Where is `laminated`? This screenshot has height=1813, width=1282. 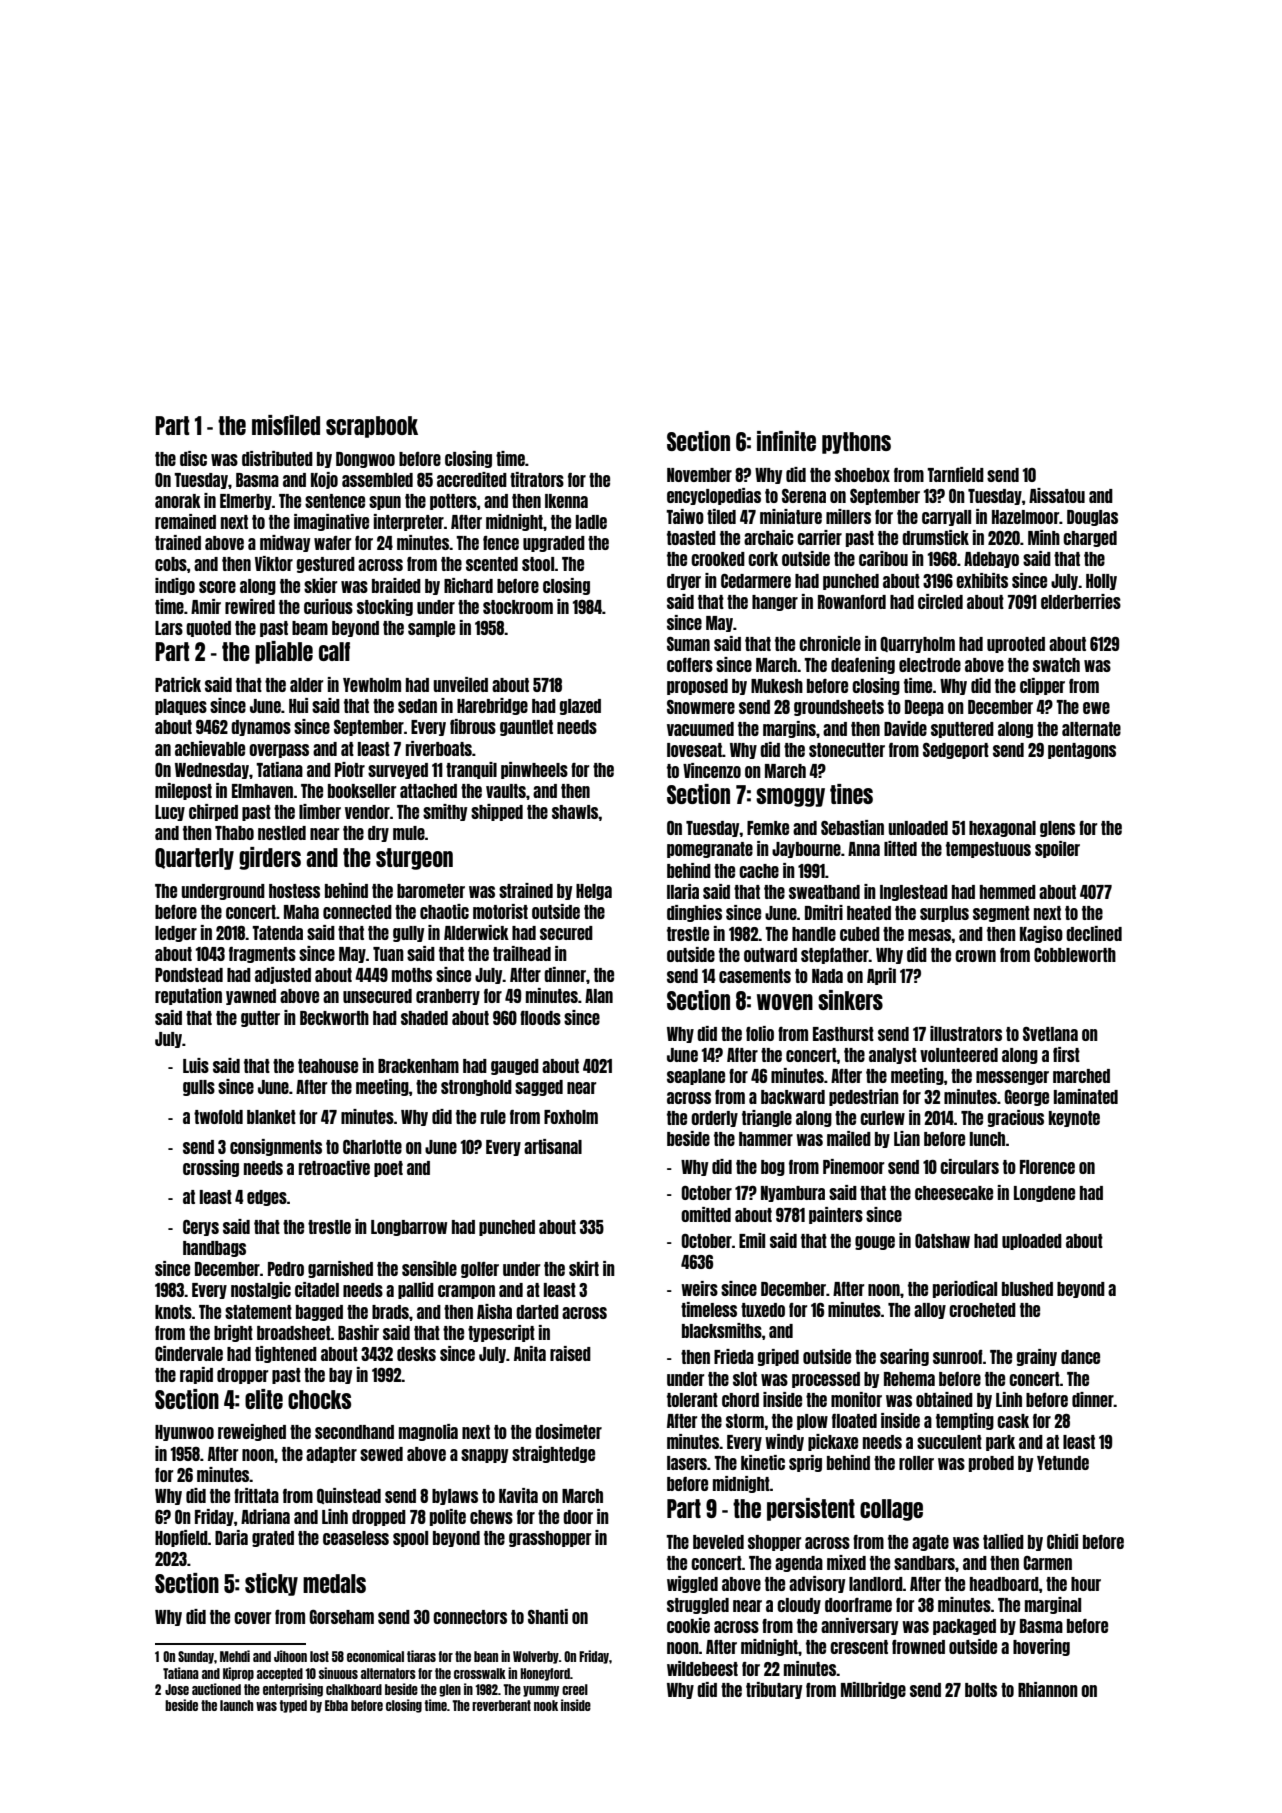 laminated is located at coordinates (1086, 1096).
